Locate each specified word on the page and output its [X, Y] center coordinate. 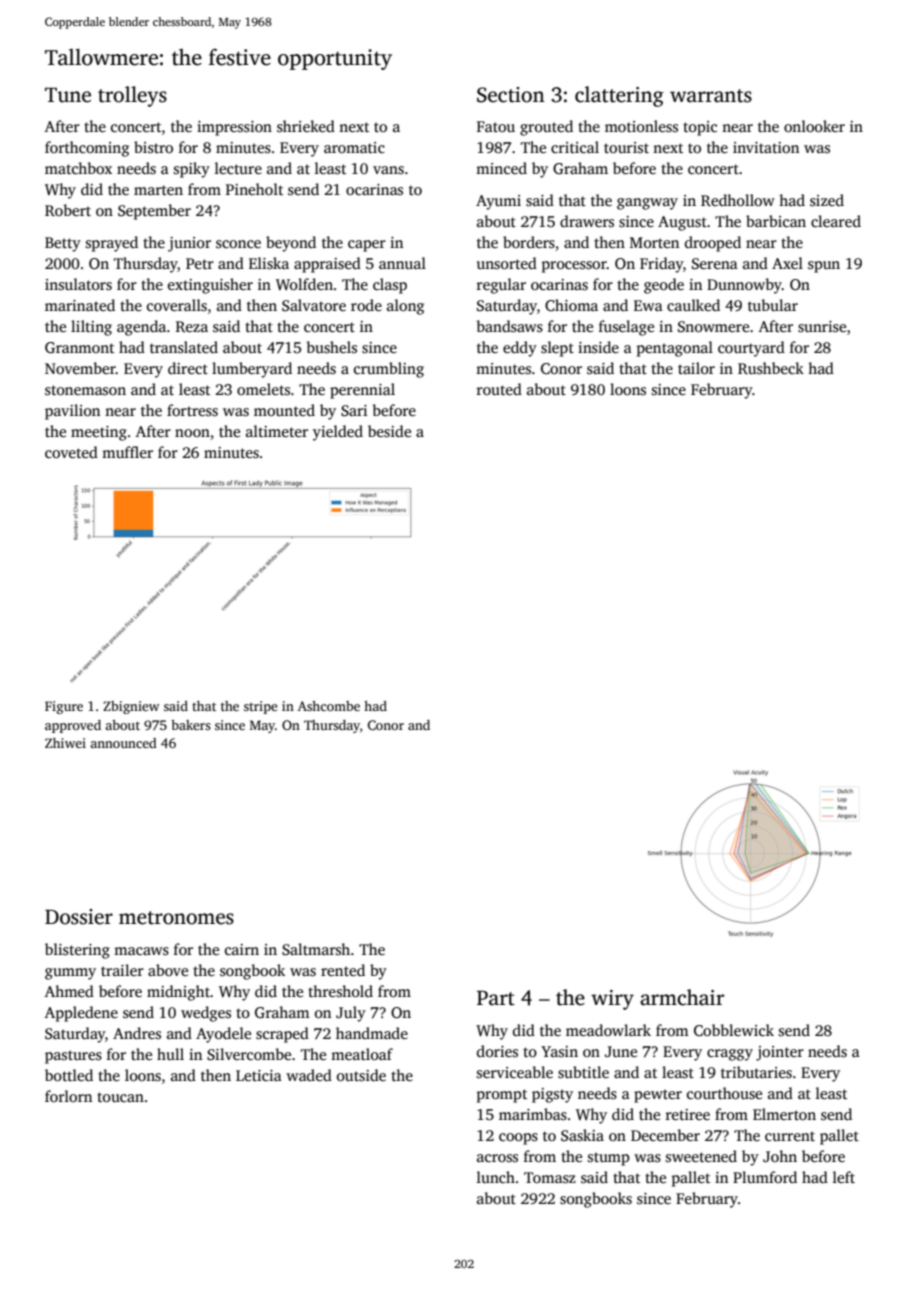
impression [234, 128]
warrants [711, 96]
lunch [496, 1177]
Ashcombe [329, 706]
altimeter [277, 431]
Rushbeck [771, 368]
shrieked [306, 126]
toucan [120, 1097]
